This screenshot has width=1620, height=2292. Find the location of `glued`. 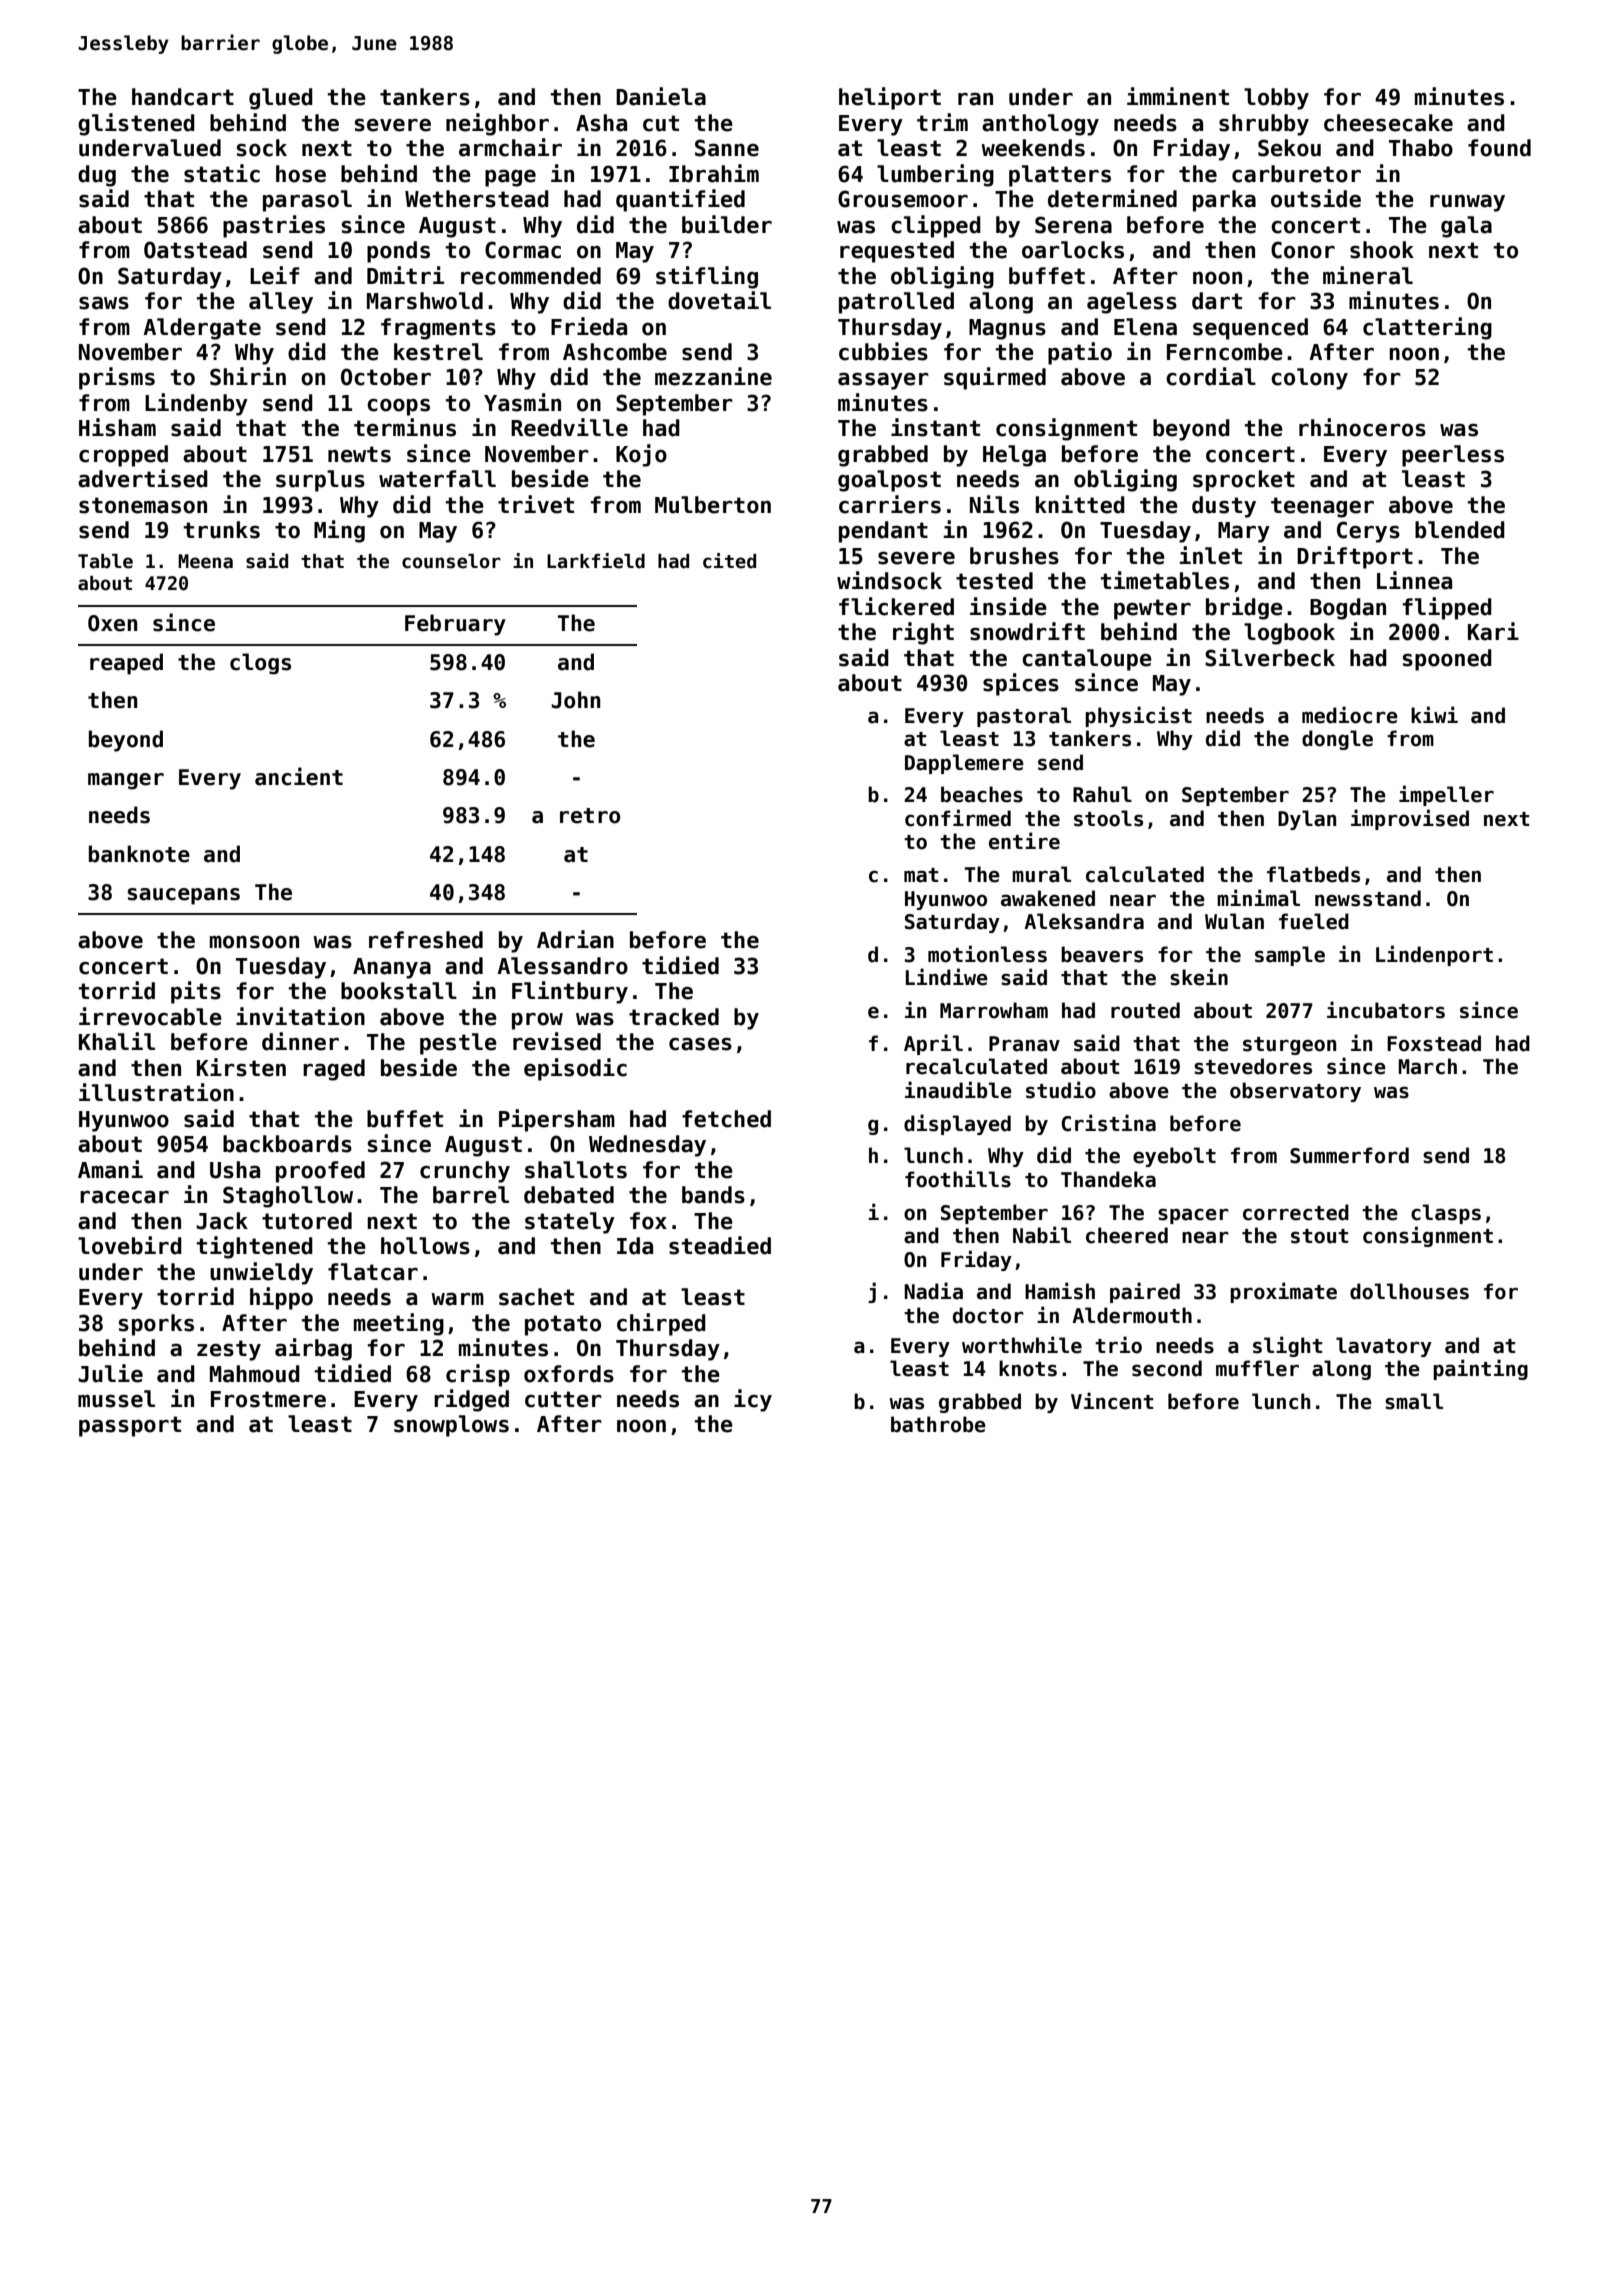

glued is located at coordinates (281, 99).
